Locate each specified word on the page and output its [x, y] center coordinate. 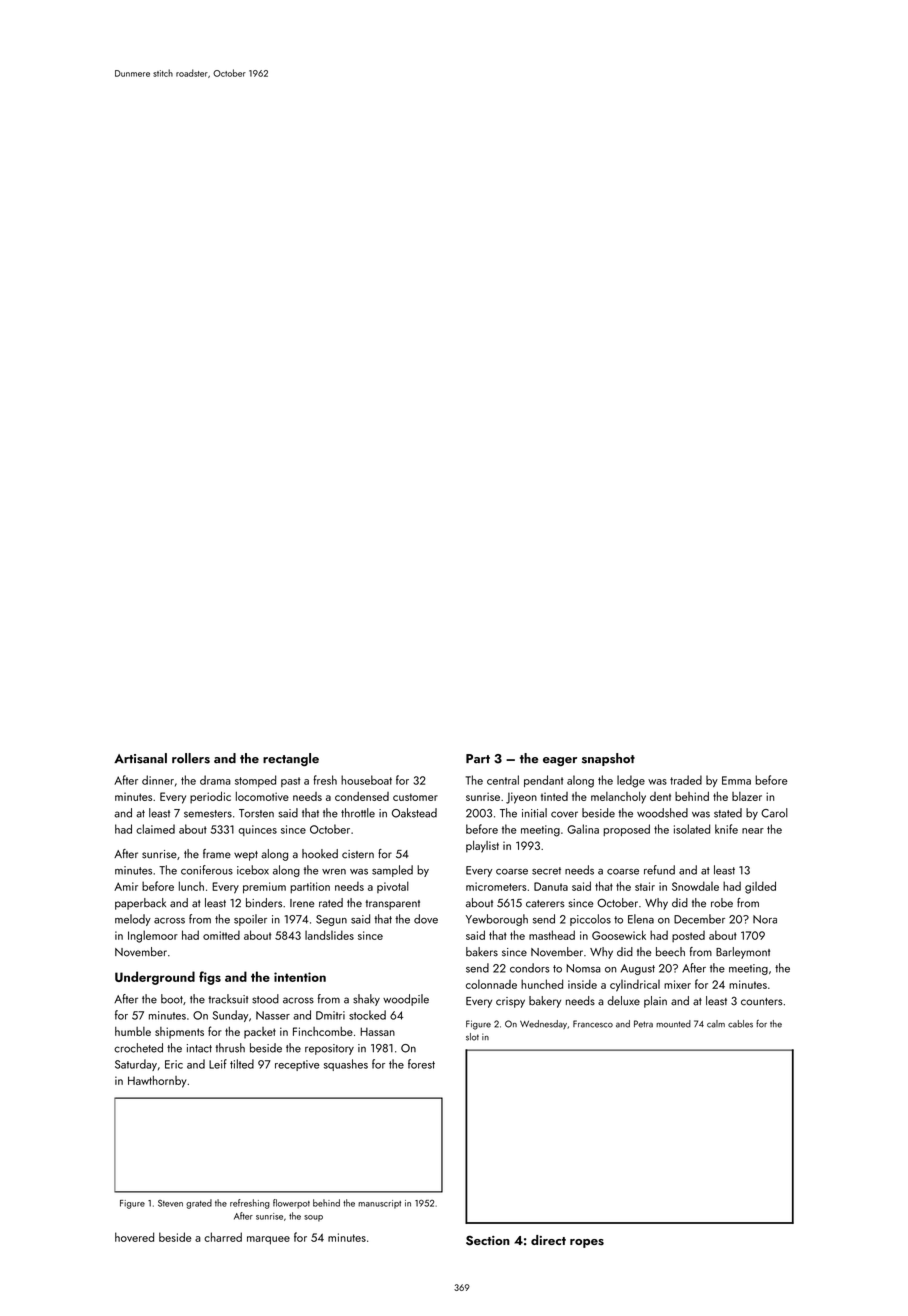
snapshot [608, 759]
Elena [641, 919]
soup [313, 1218]
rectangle [291, 759]
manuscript [379, 1204]
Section [488, 1240]
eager [560, 761]
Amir [126, 886]
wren [334, 872]
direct [548, 1240]
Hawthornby [157, 1082]
